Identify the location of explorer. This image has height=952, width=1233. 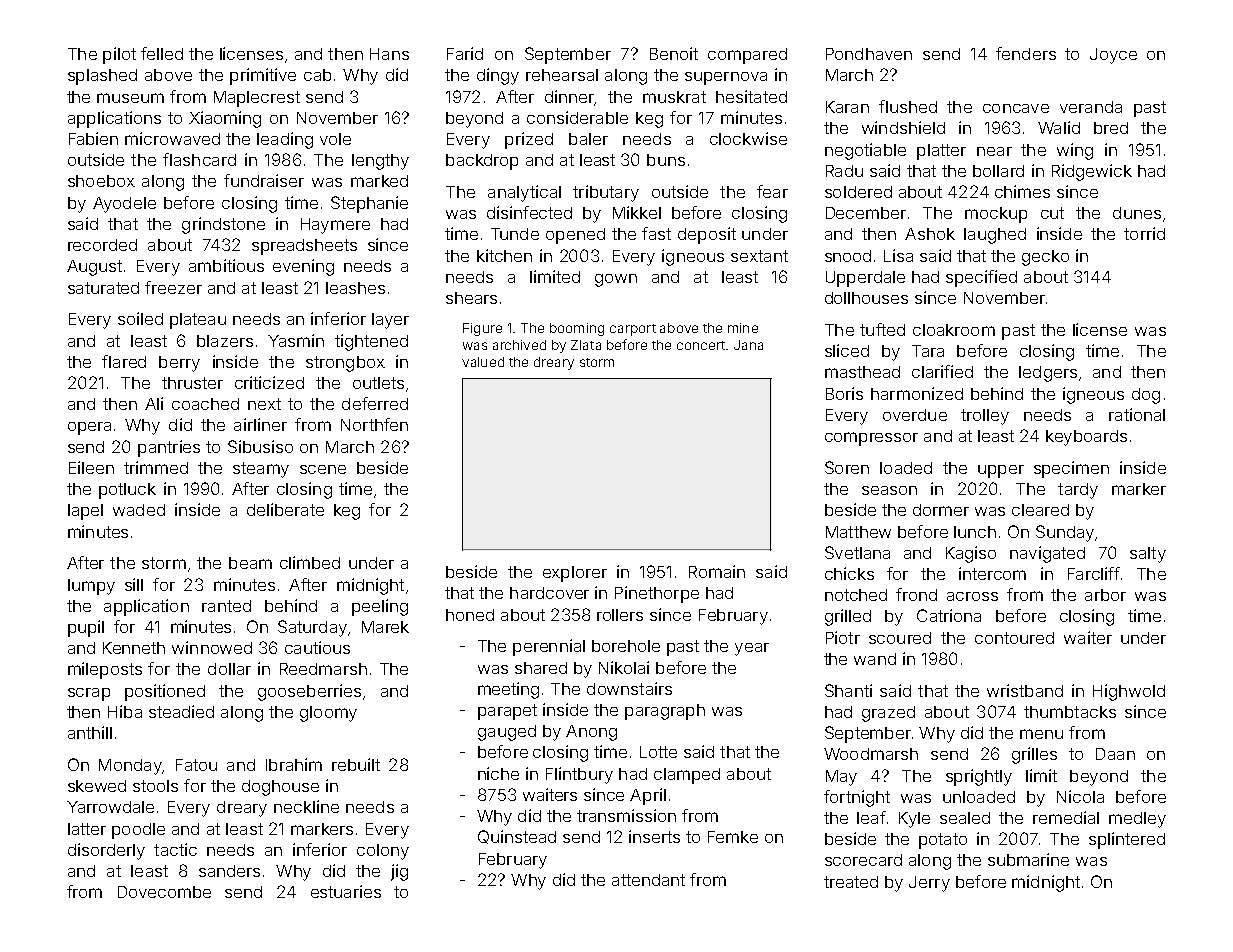
(575, 574).
